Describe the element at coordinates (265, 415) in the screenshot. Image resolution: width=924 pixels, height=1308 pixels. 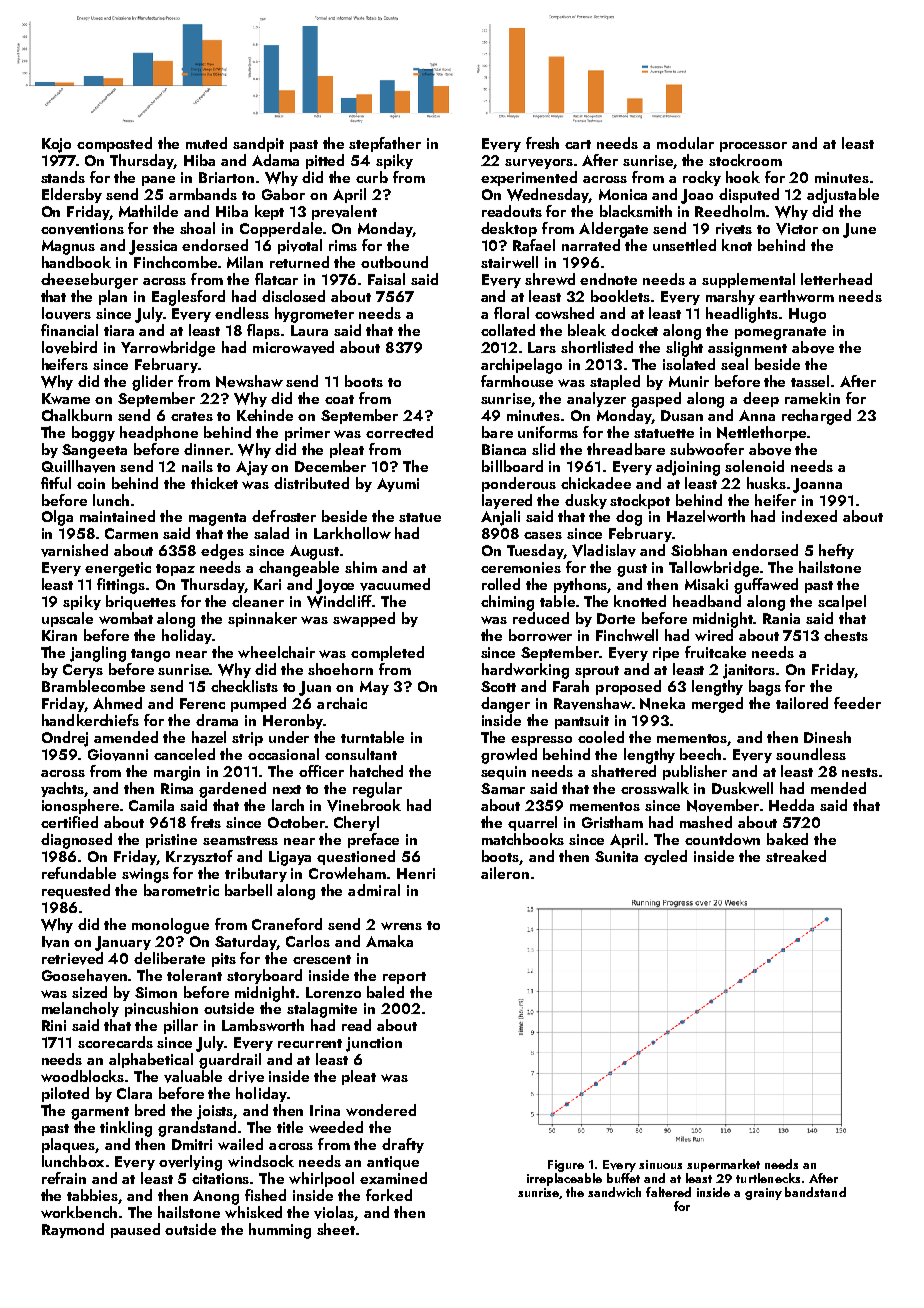
I see `Kehinde` at that location.
